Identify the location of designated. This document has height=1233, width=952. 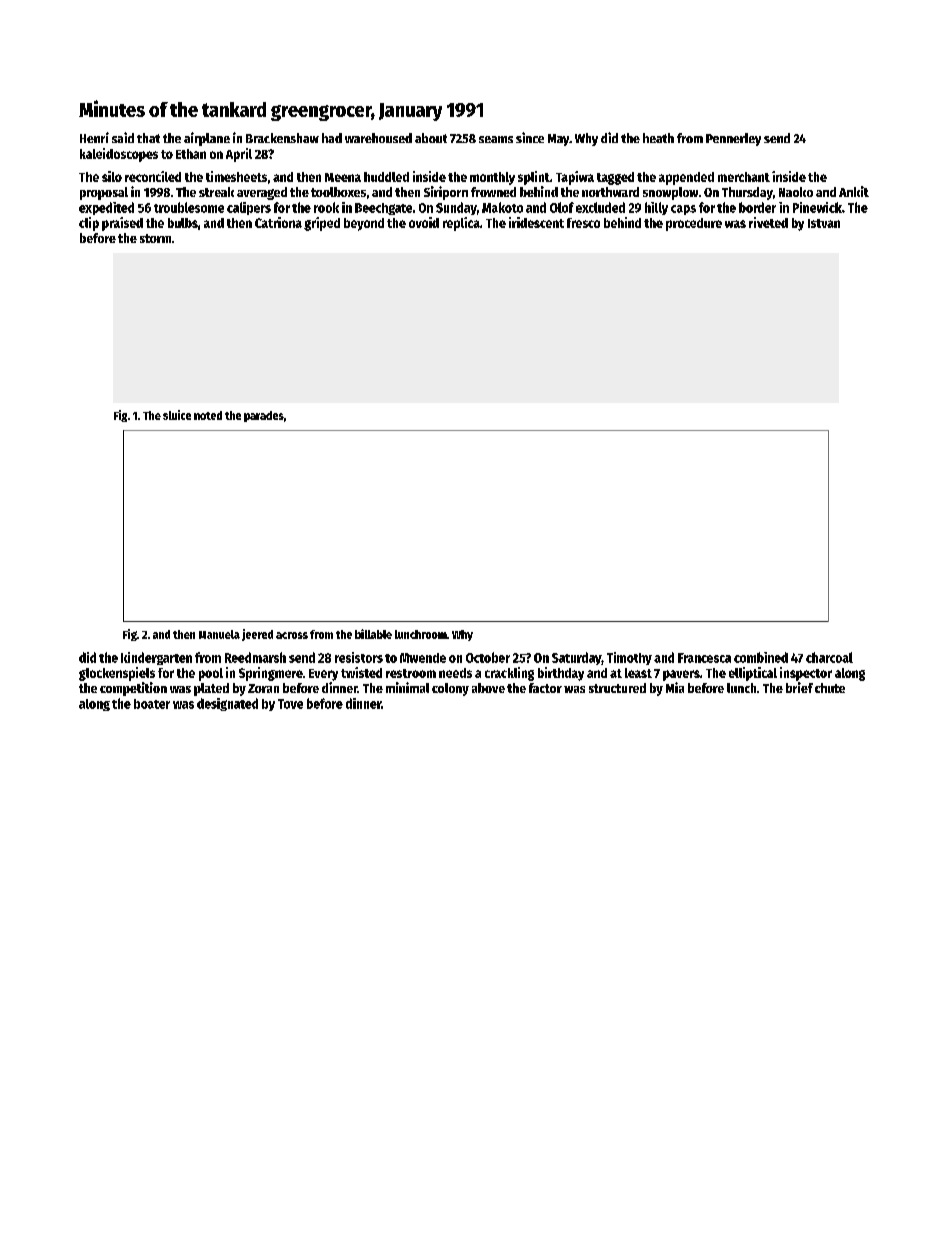
(227, 704).
